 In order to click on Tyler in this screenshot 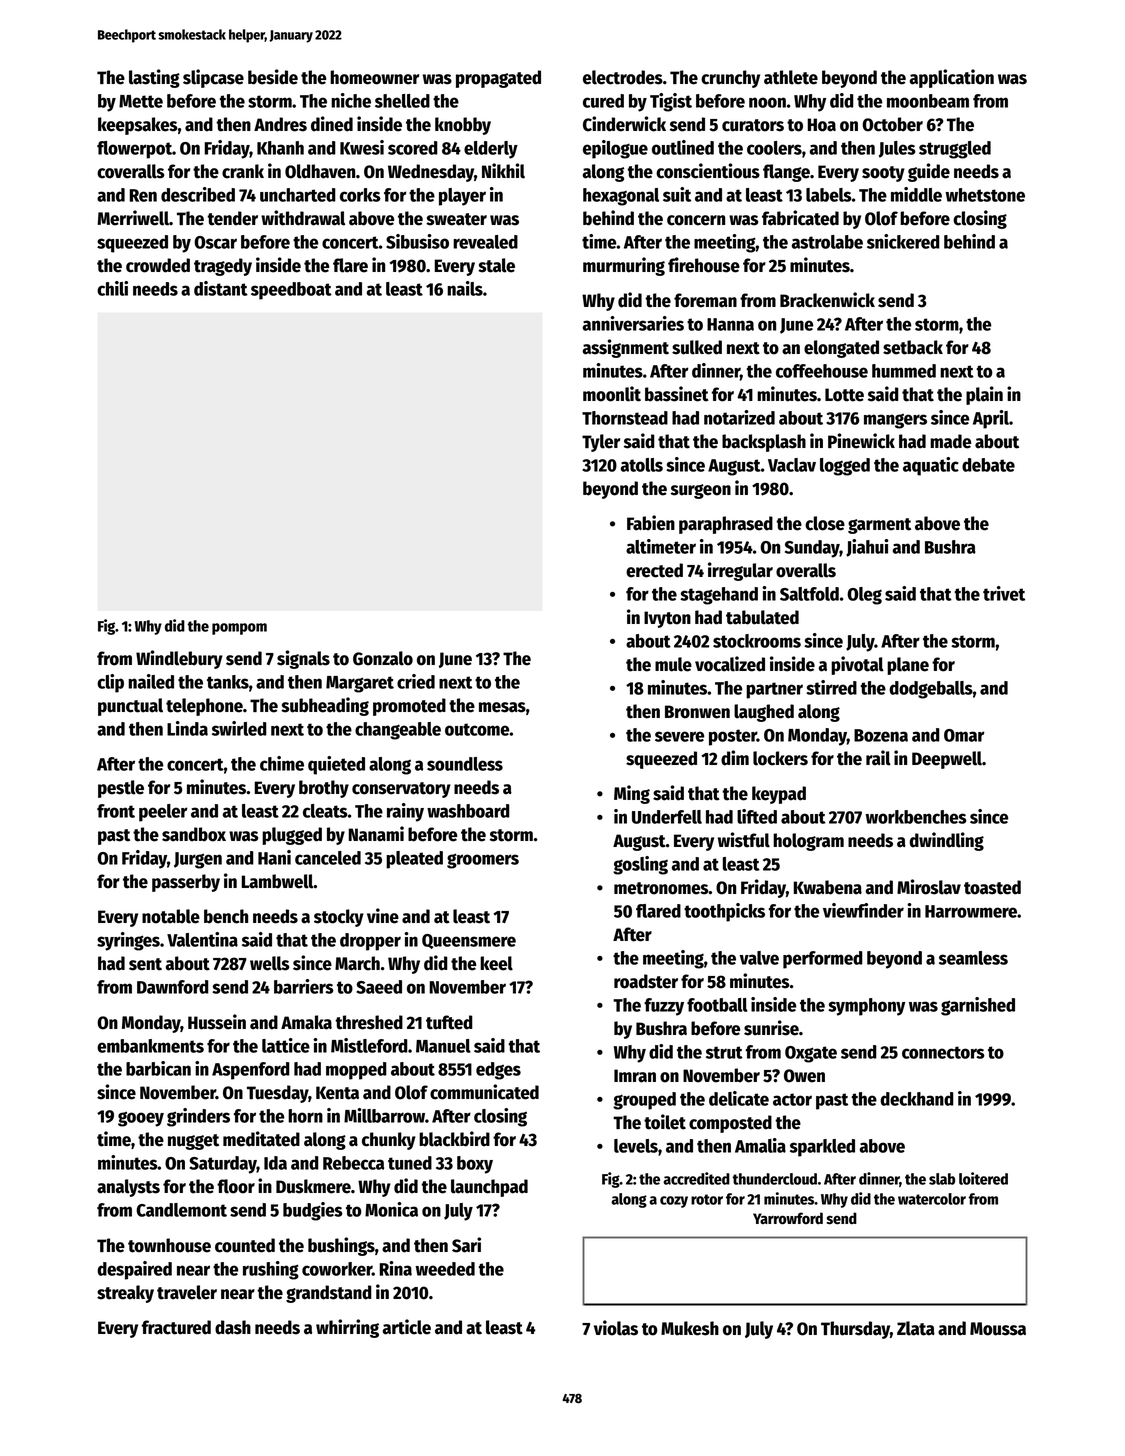, I will do `click(601, 443)`.
